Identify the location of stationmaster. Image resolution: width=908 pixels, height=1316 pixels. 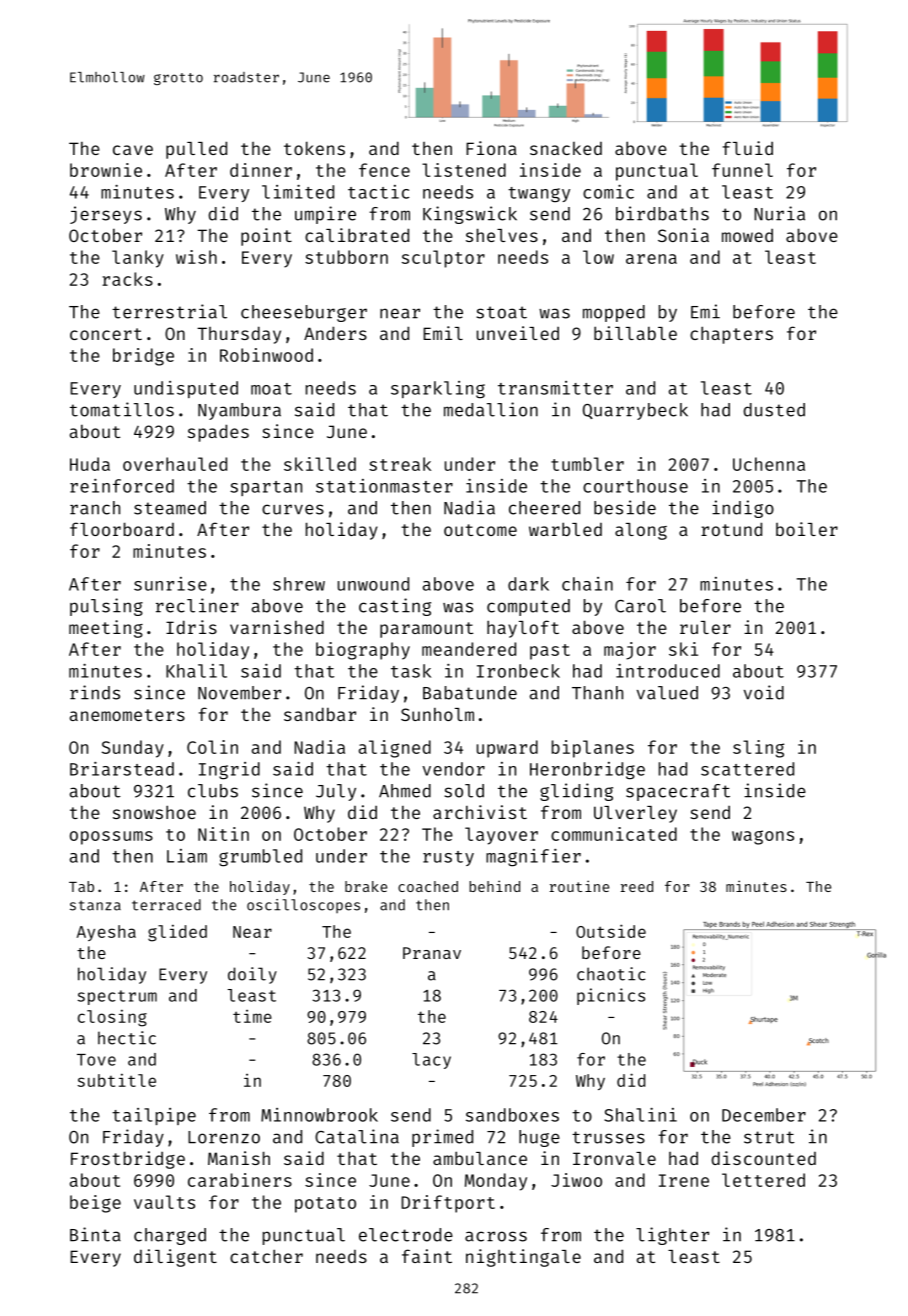
(384, 486).
